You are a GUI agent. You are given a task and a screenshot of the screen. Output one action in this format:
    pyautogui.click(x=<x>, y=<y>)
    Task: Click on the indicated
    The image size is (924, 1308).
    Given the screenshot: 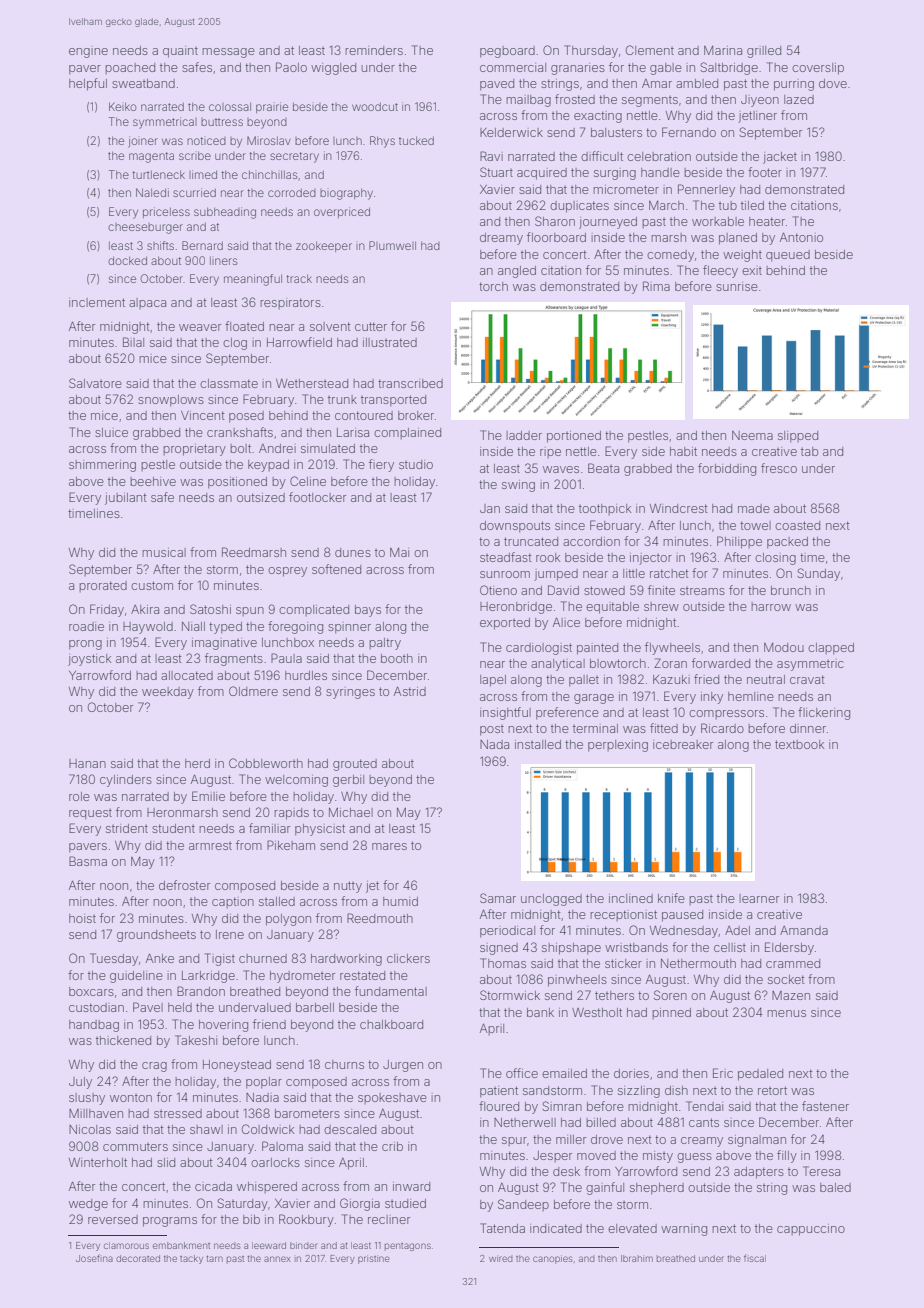 What is the action you would take?
    pyautogui.click(x=556, y=1228)
